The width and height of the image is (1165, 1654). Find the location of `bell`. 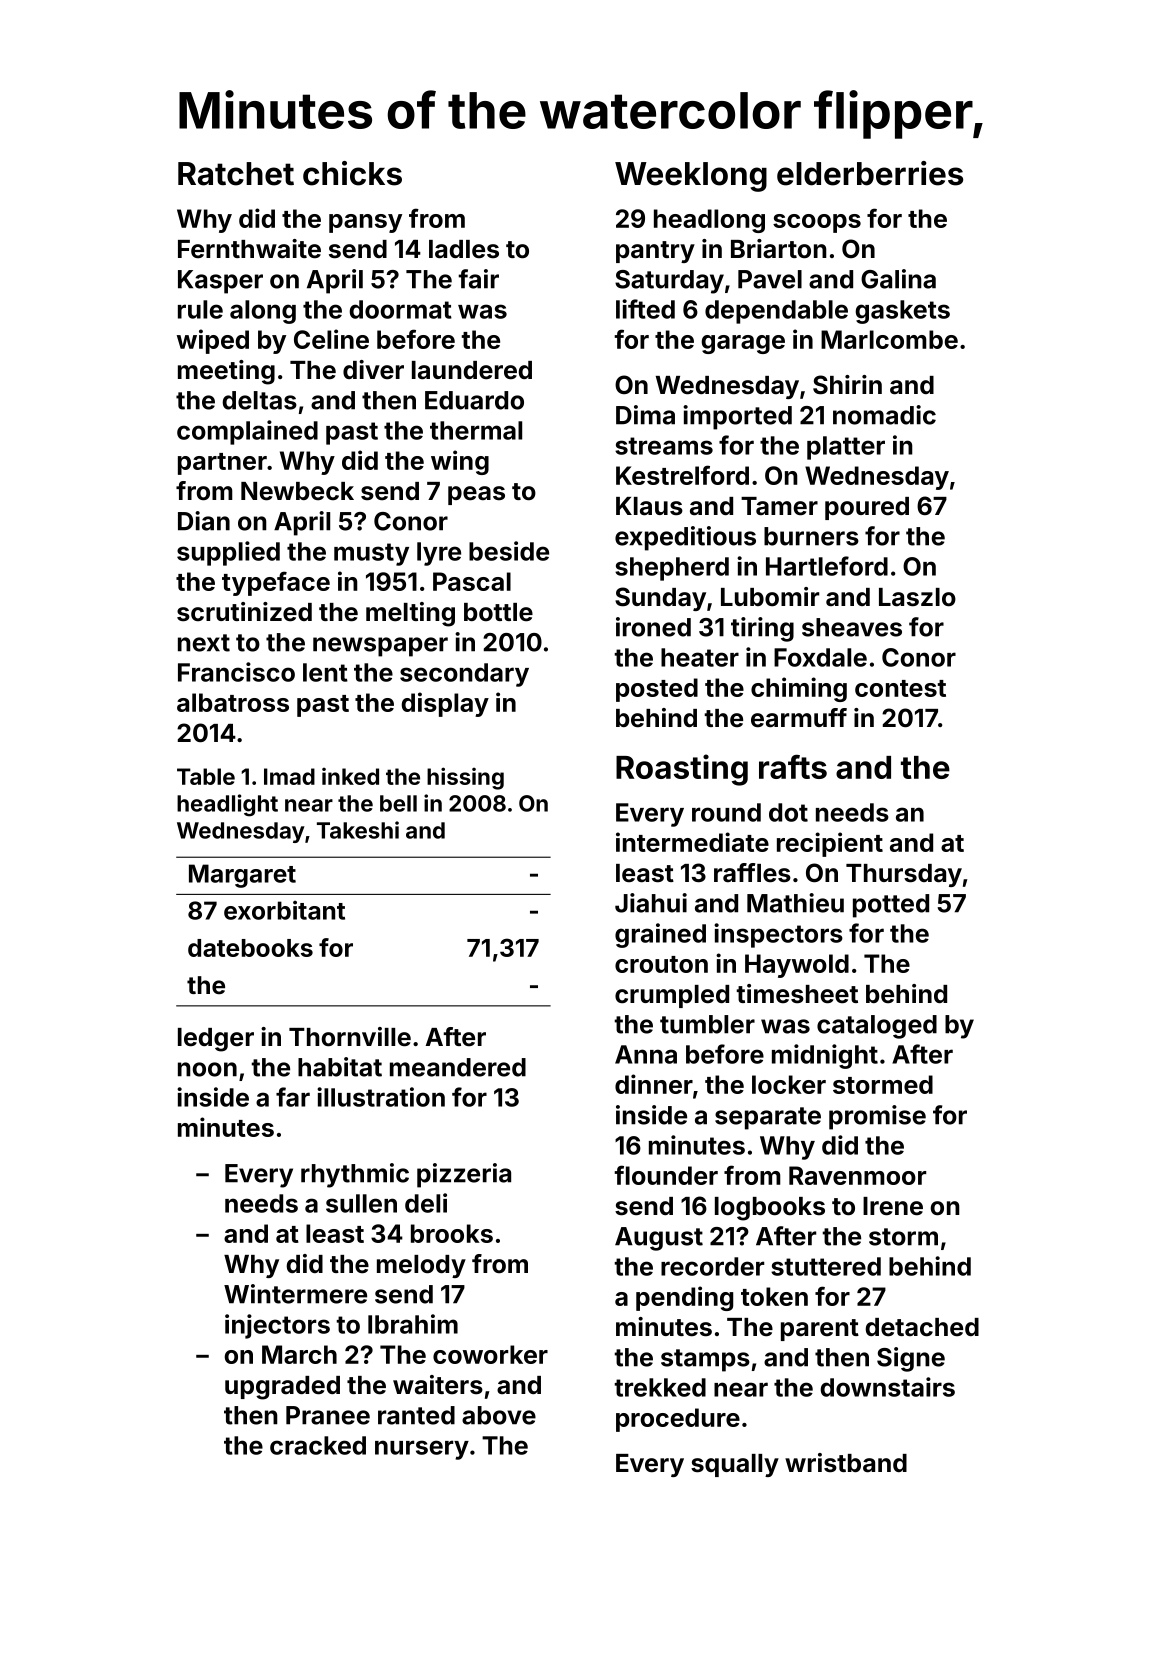

bell is located at coordinates (398, 803).
